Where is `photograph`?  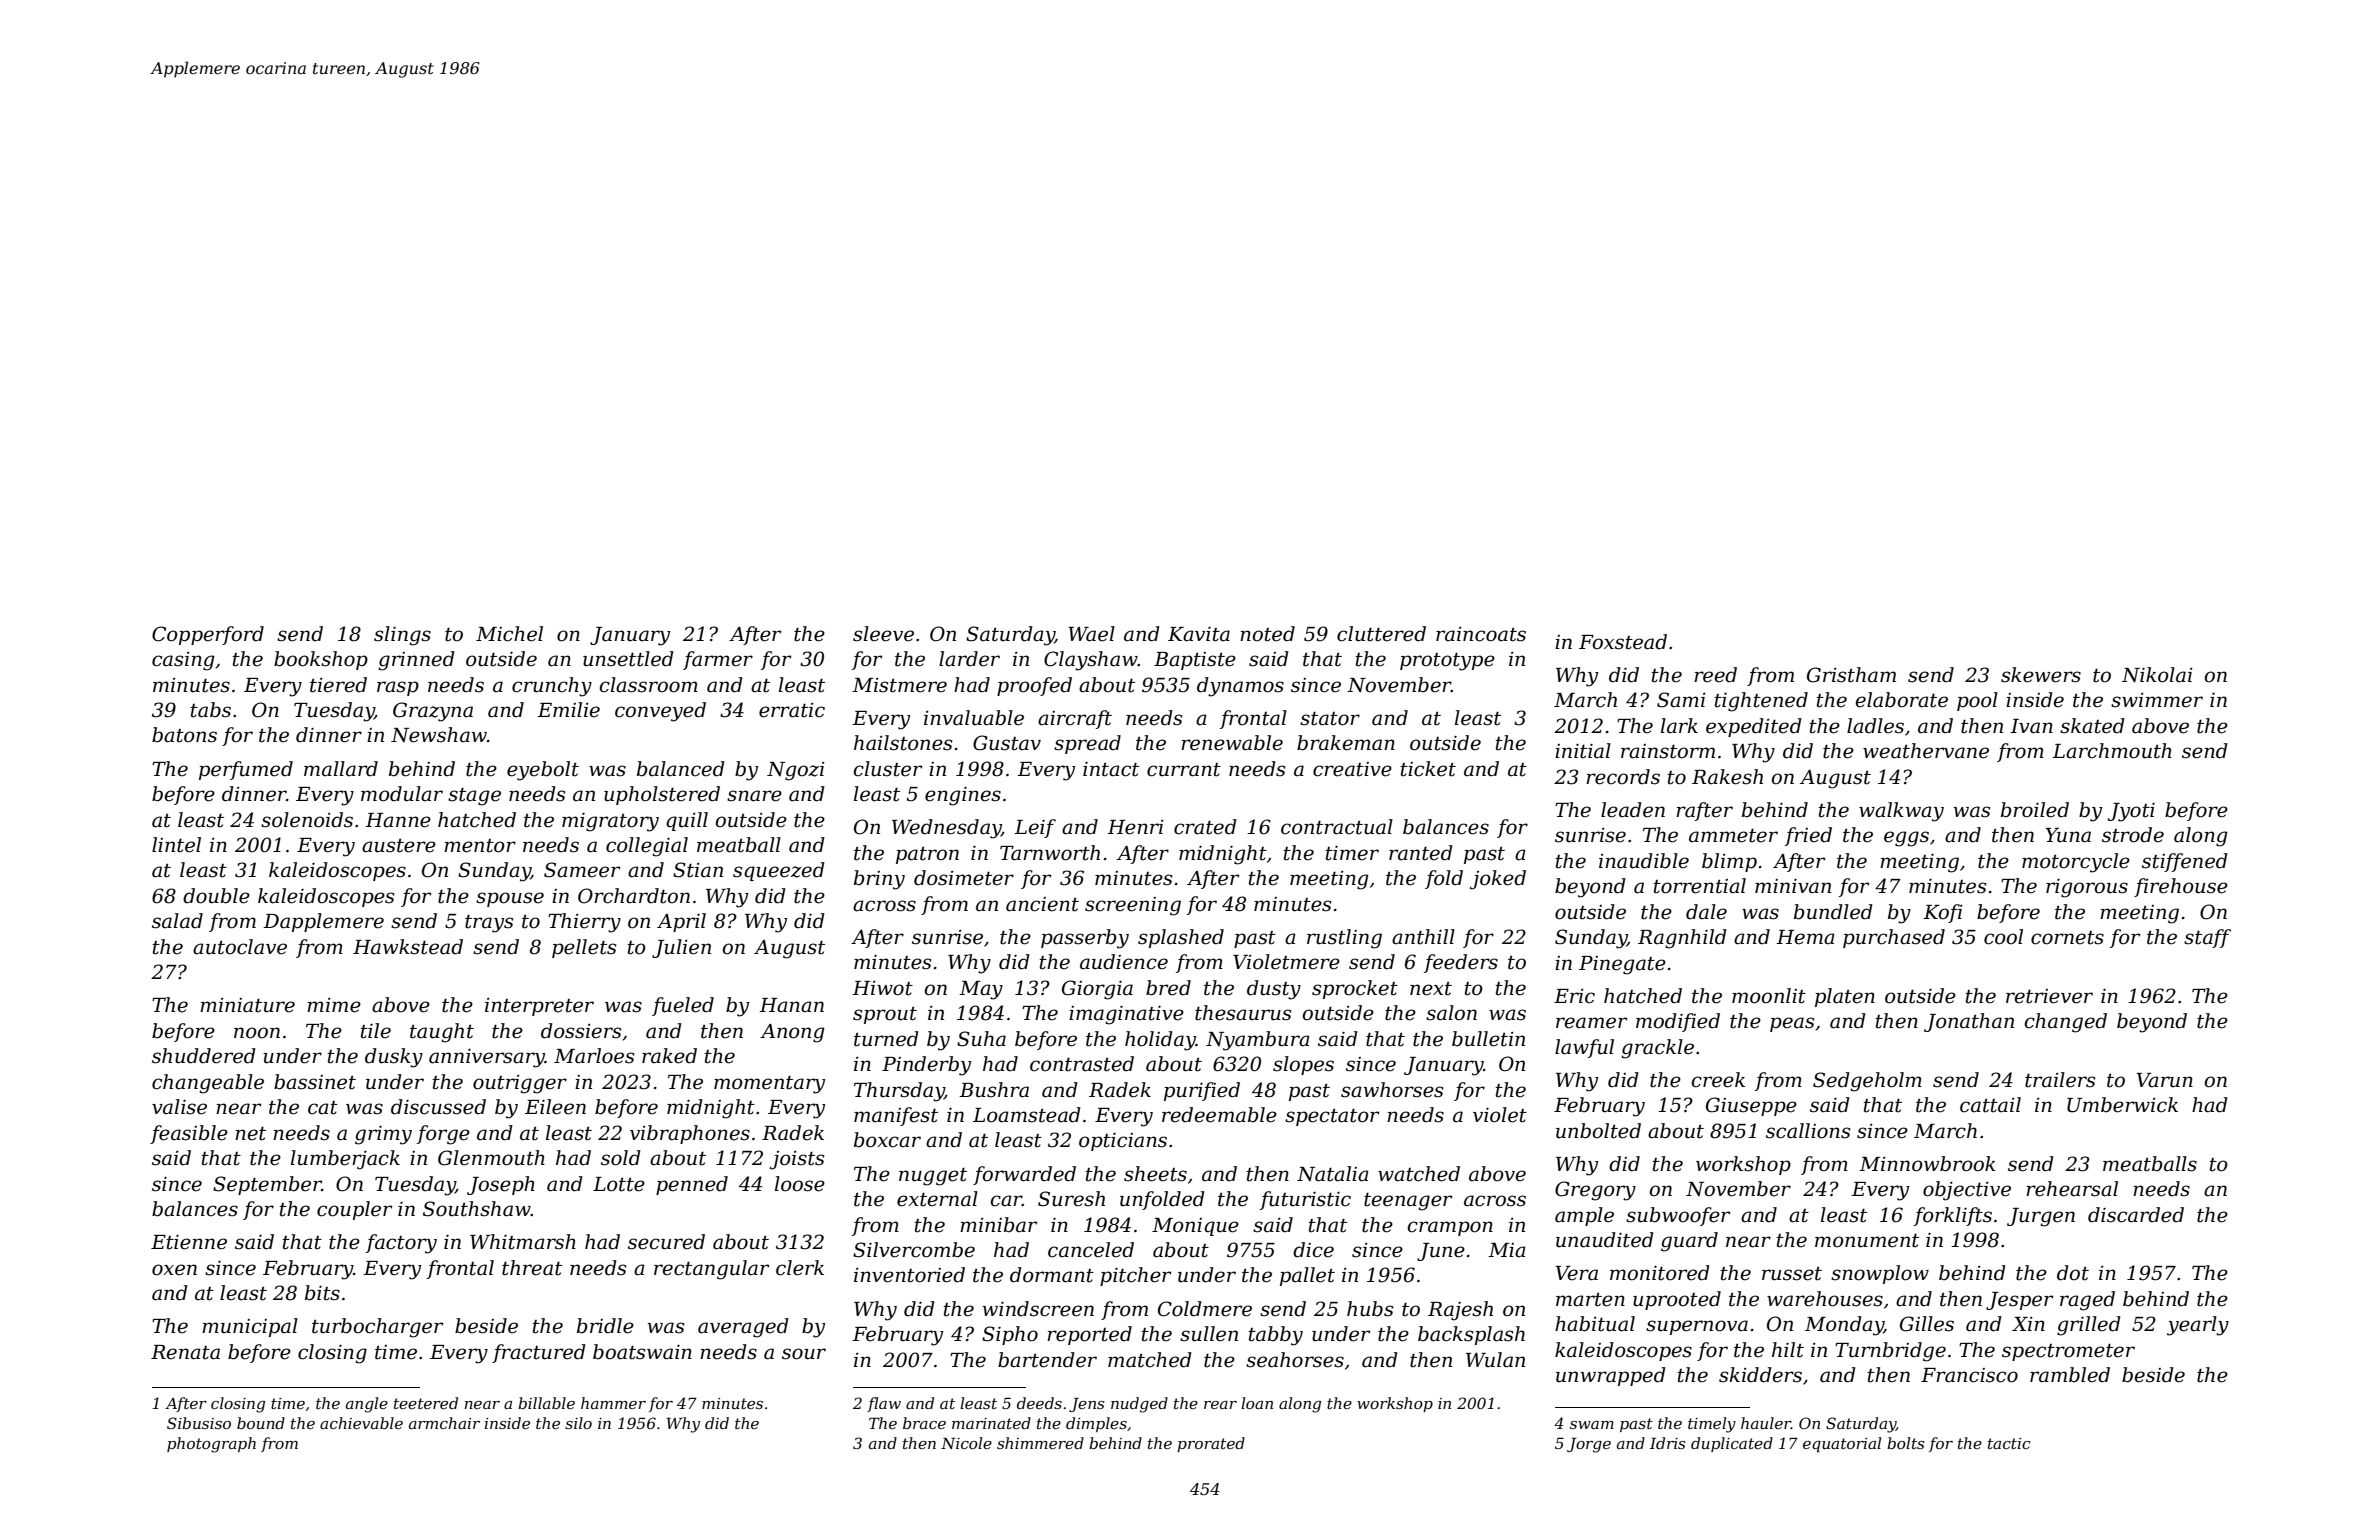 photograph is located at coordinates (211, 1445).
